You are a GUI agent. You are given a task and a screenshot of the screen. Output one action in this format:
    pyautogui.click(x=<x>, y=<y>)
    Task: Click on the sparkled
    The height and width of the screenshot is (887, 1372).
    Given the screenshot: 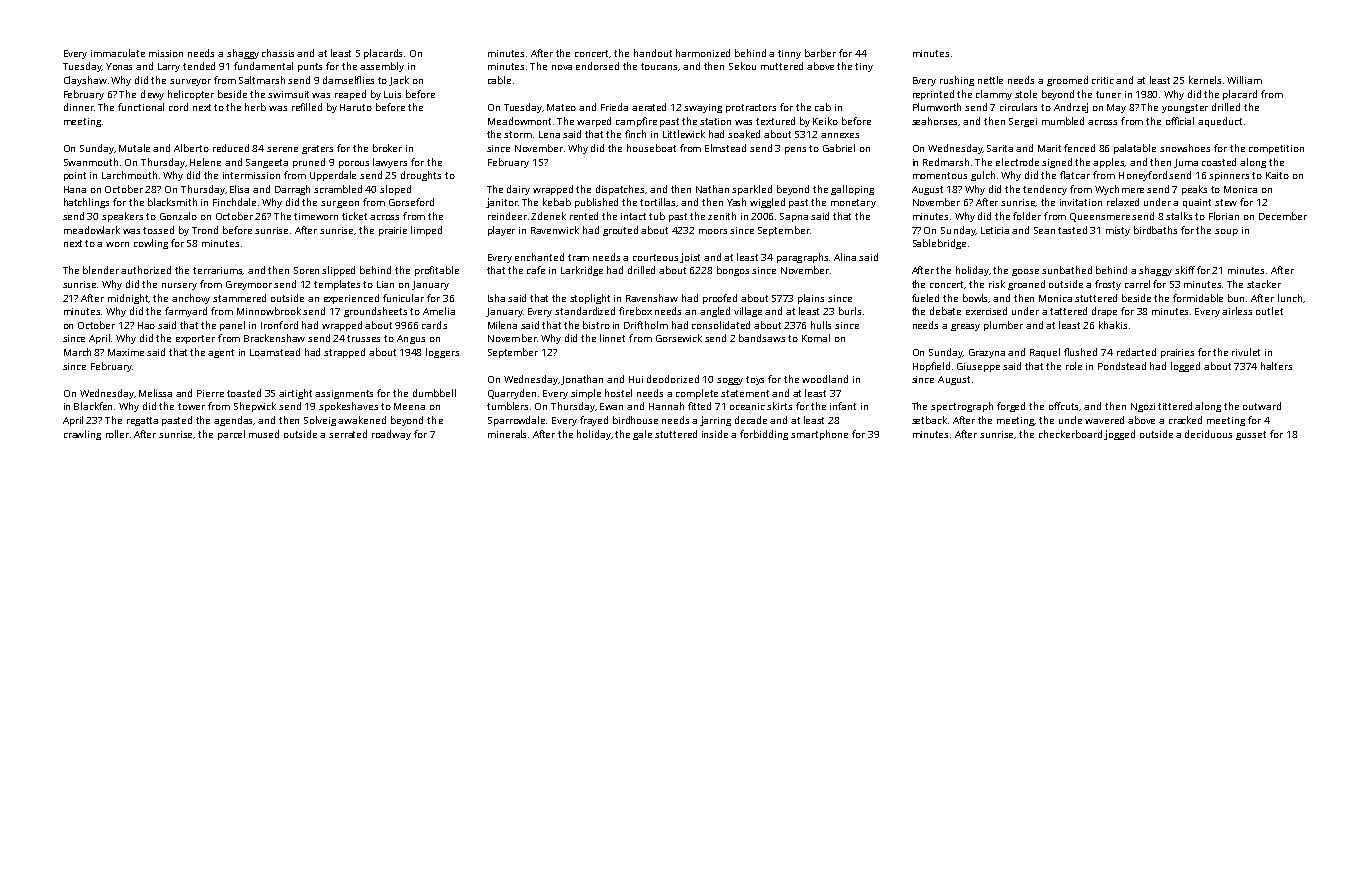 What is the action you would take?
    pyautogui.click(x=752, y=190)
